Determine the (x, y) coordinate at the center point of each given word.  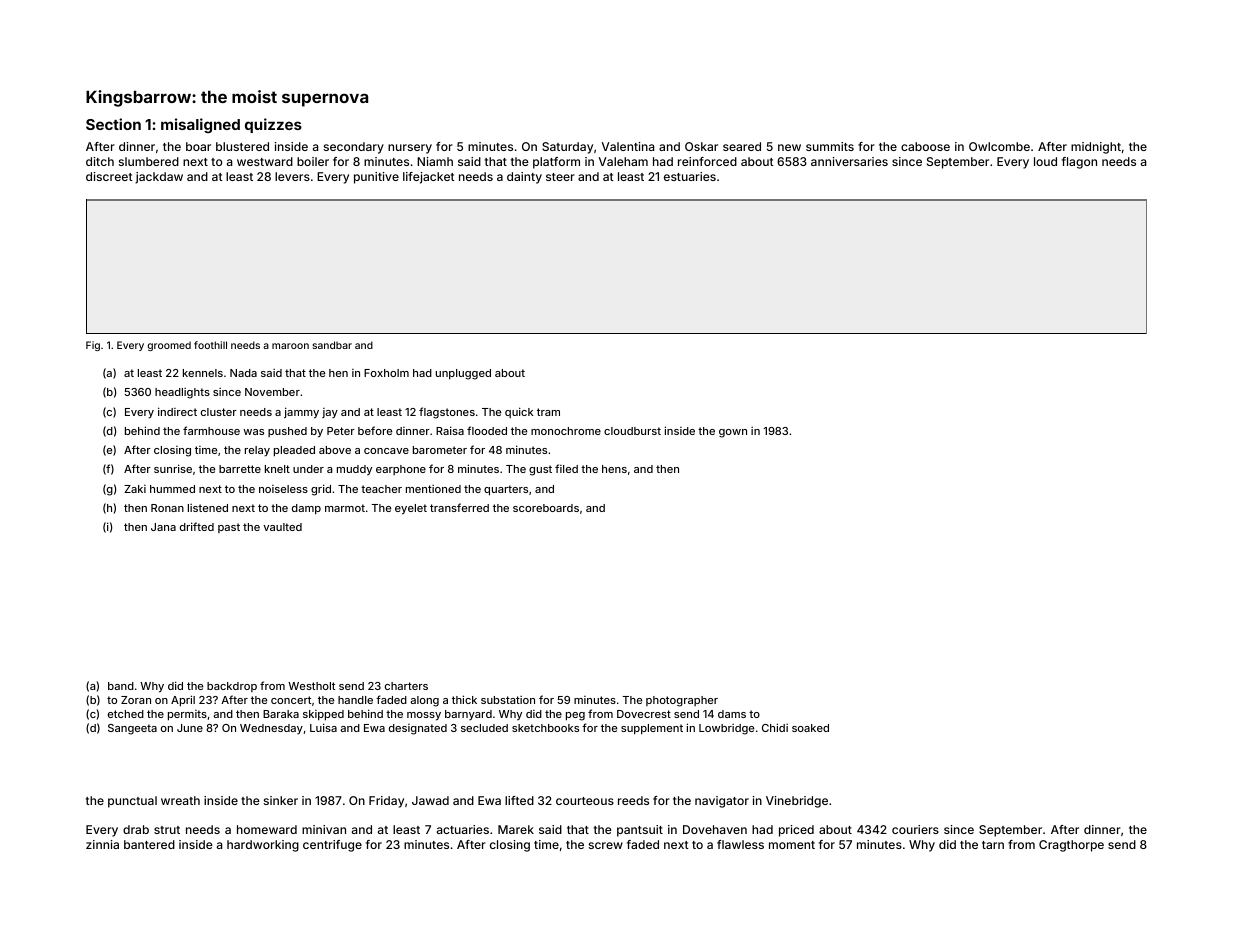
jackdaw (159, 178)
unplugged (463, 374)
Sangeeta (132, 729)
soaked (810, 728)
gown (733, 433)
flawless (740, 844)
